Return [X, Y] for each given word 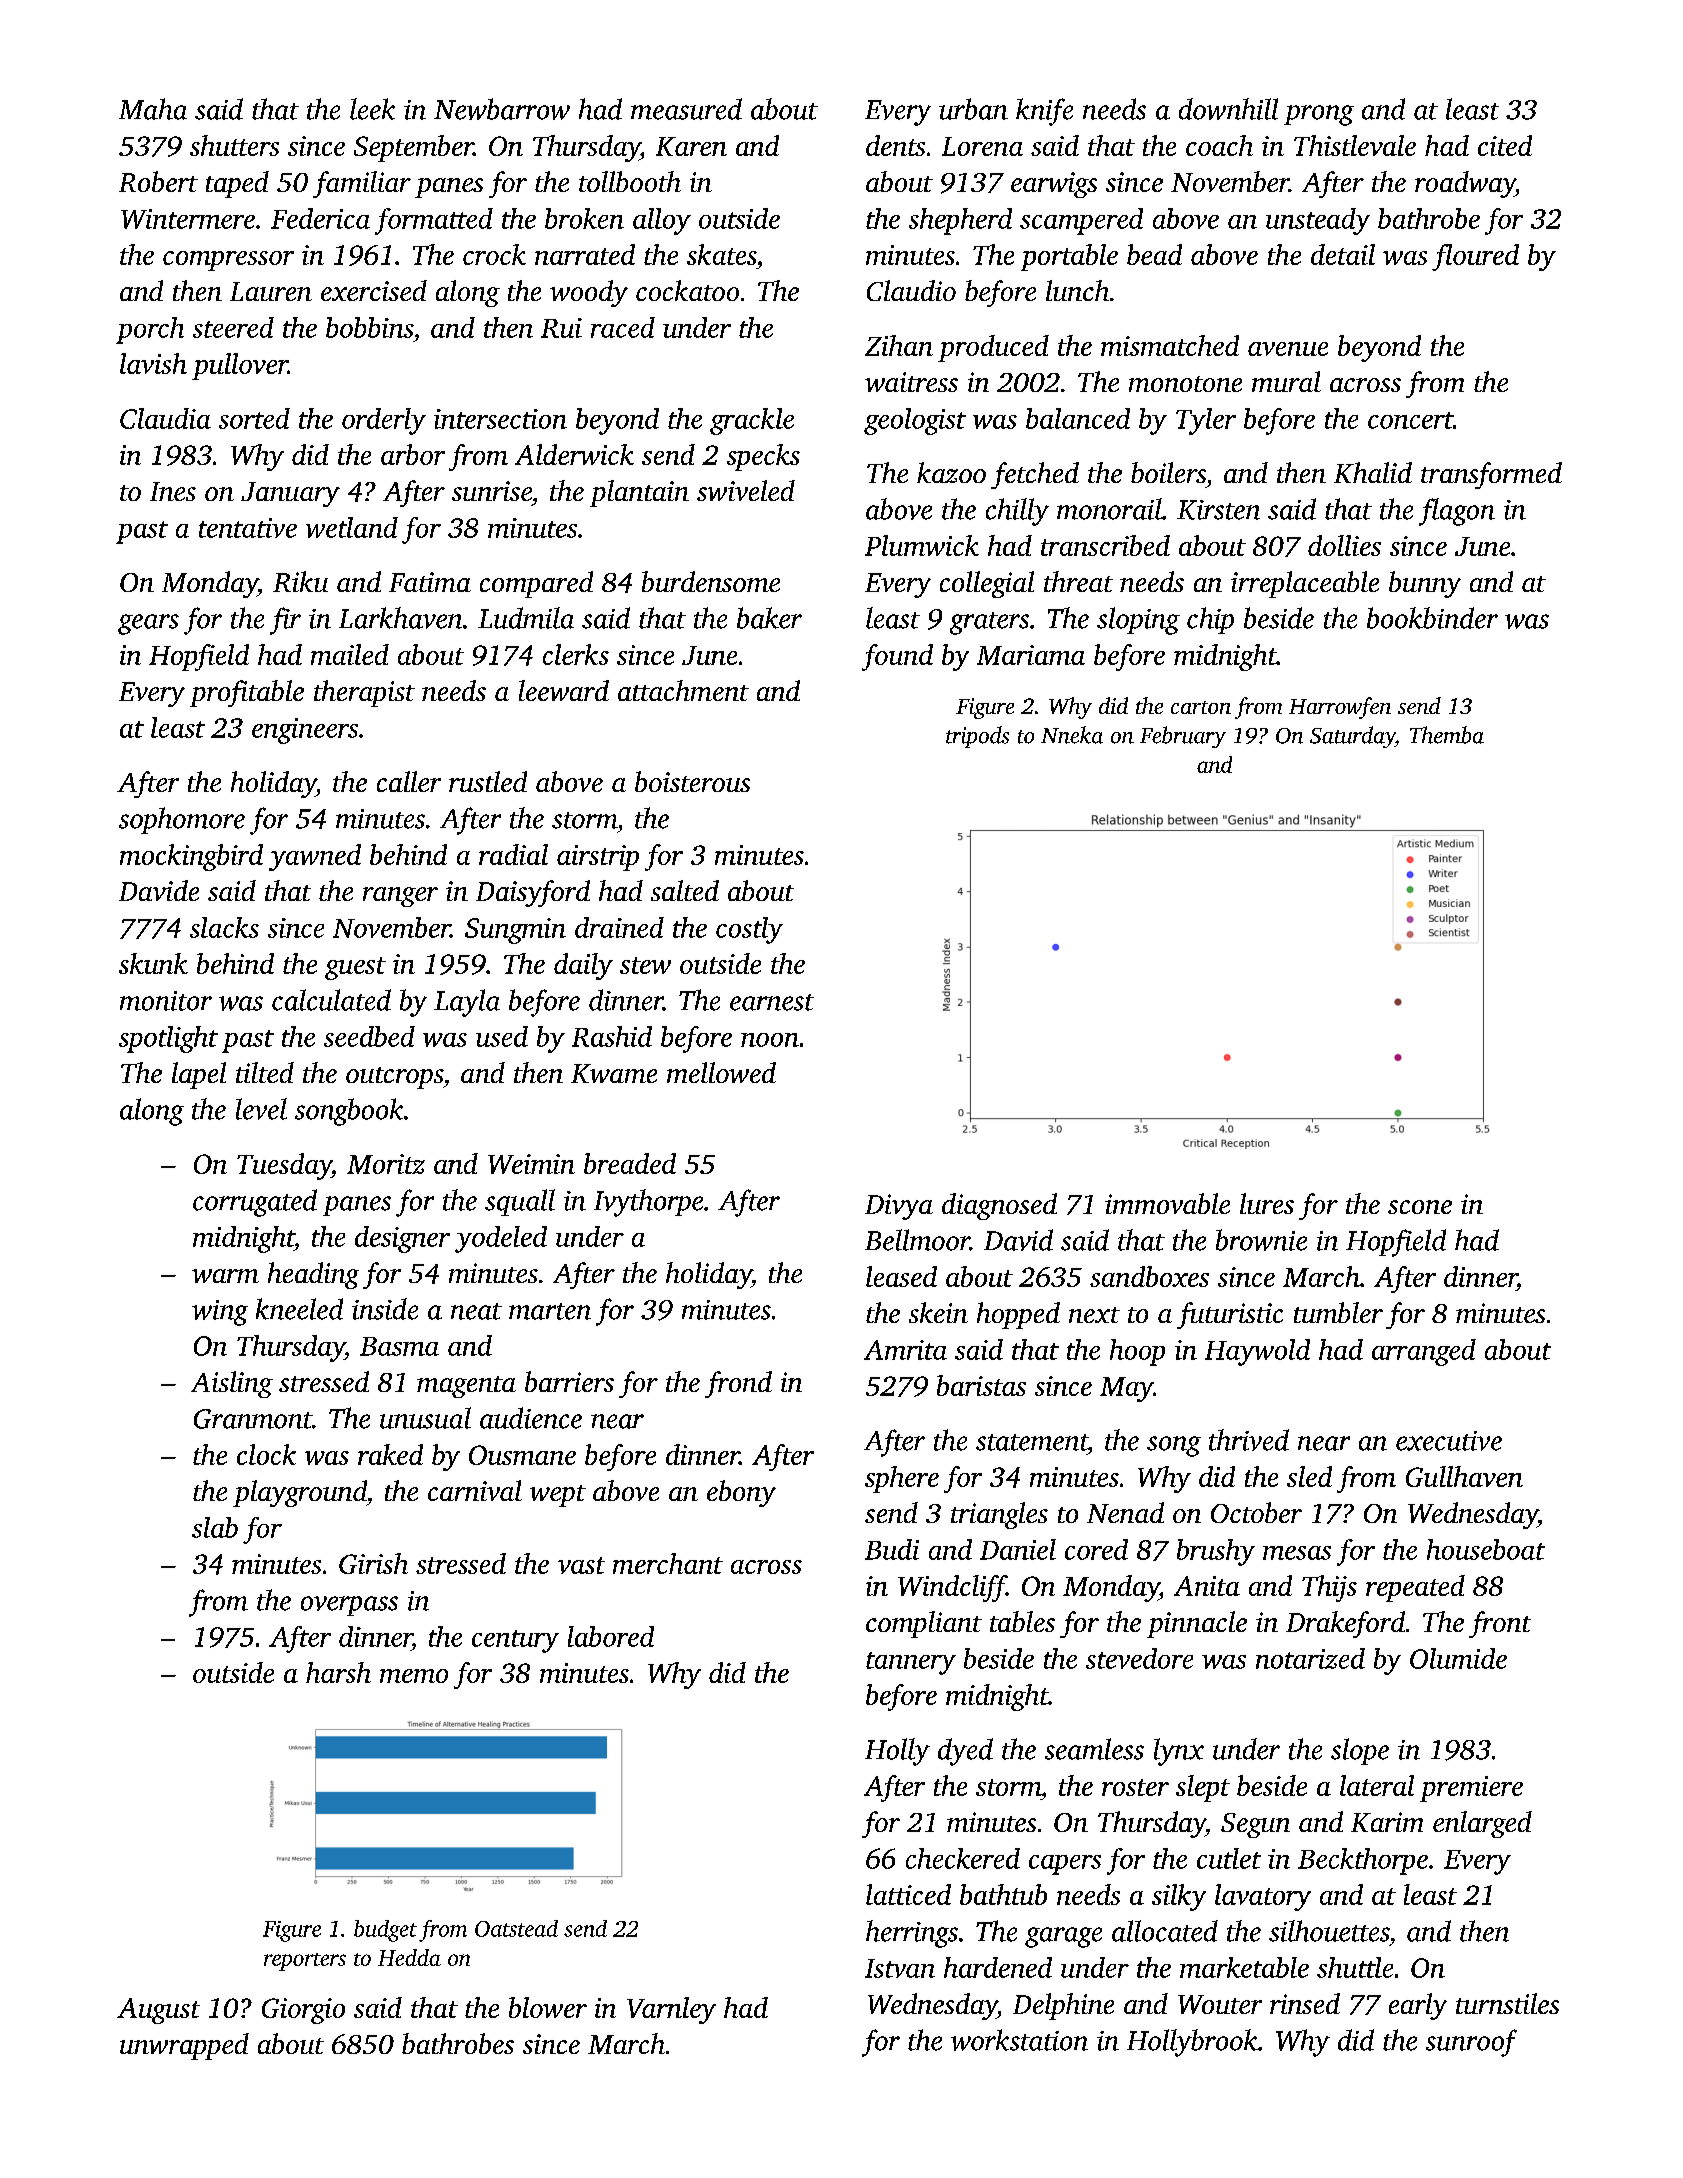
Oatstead [516, 1928]
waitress [911, 382]
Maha [153, 109]
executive [1449, 1441]
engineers [305, 731]
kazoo [951, 472]
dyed [965, 1752]
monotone [1185, 384]
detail [1343, 254]
